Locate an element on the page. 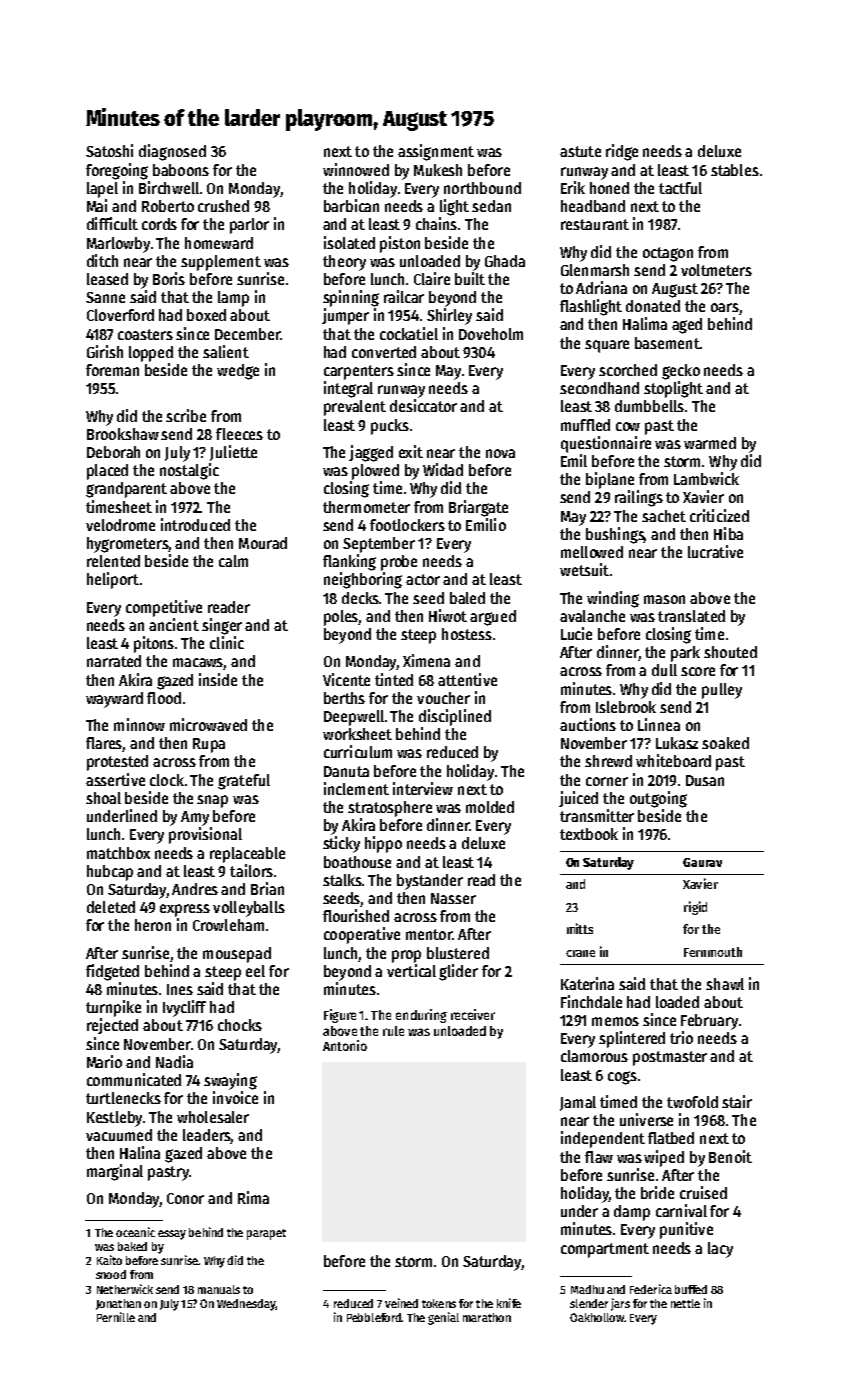 Image resolution: width=849 pixels, height=1400 pixels. marginal is located at coordinates (115, 1172).
